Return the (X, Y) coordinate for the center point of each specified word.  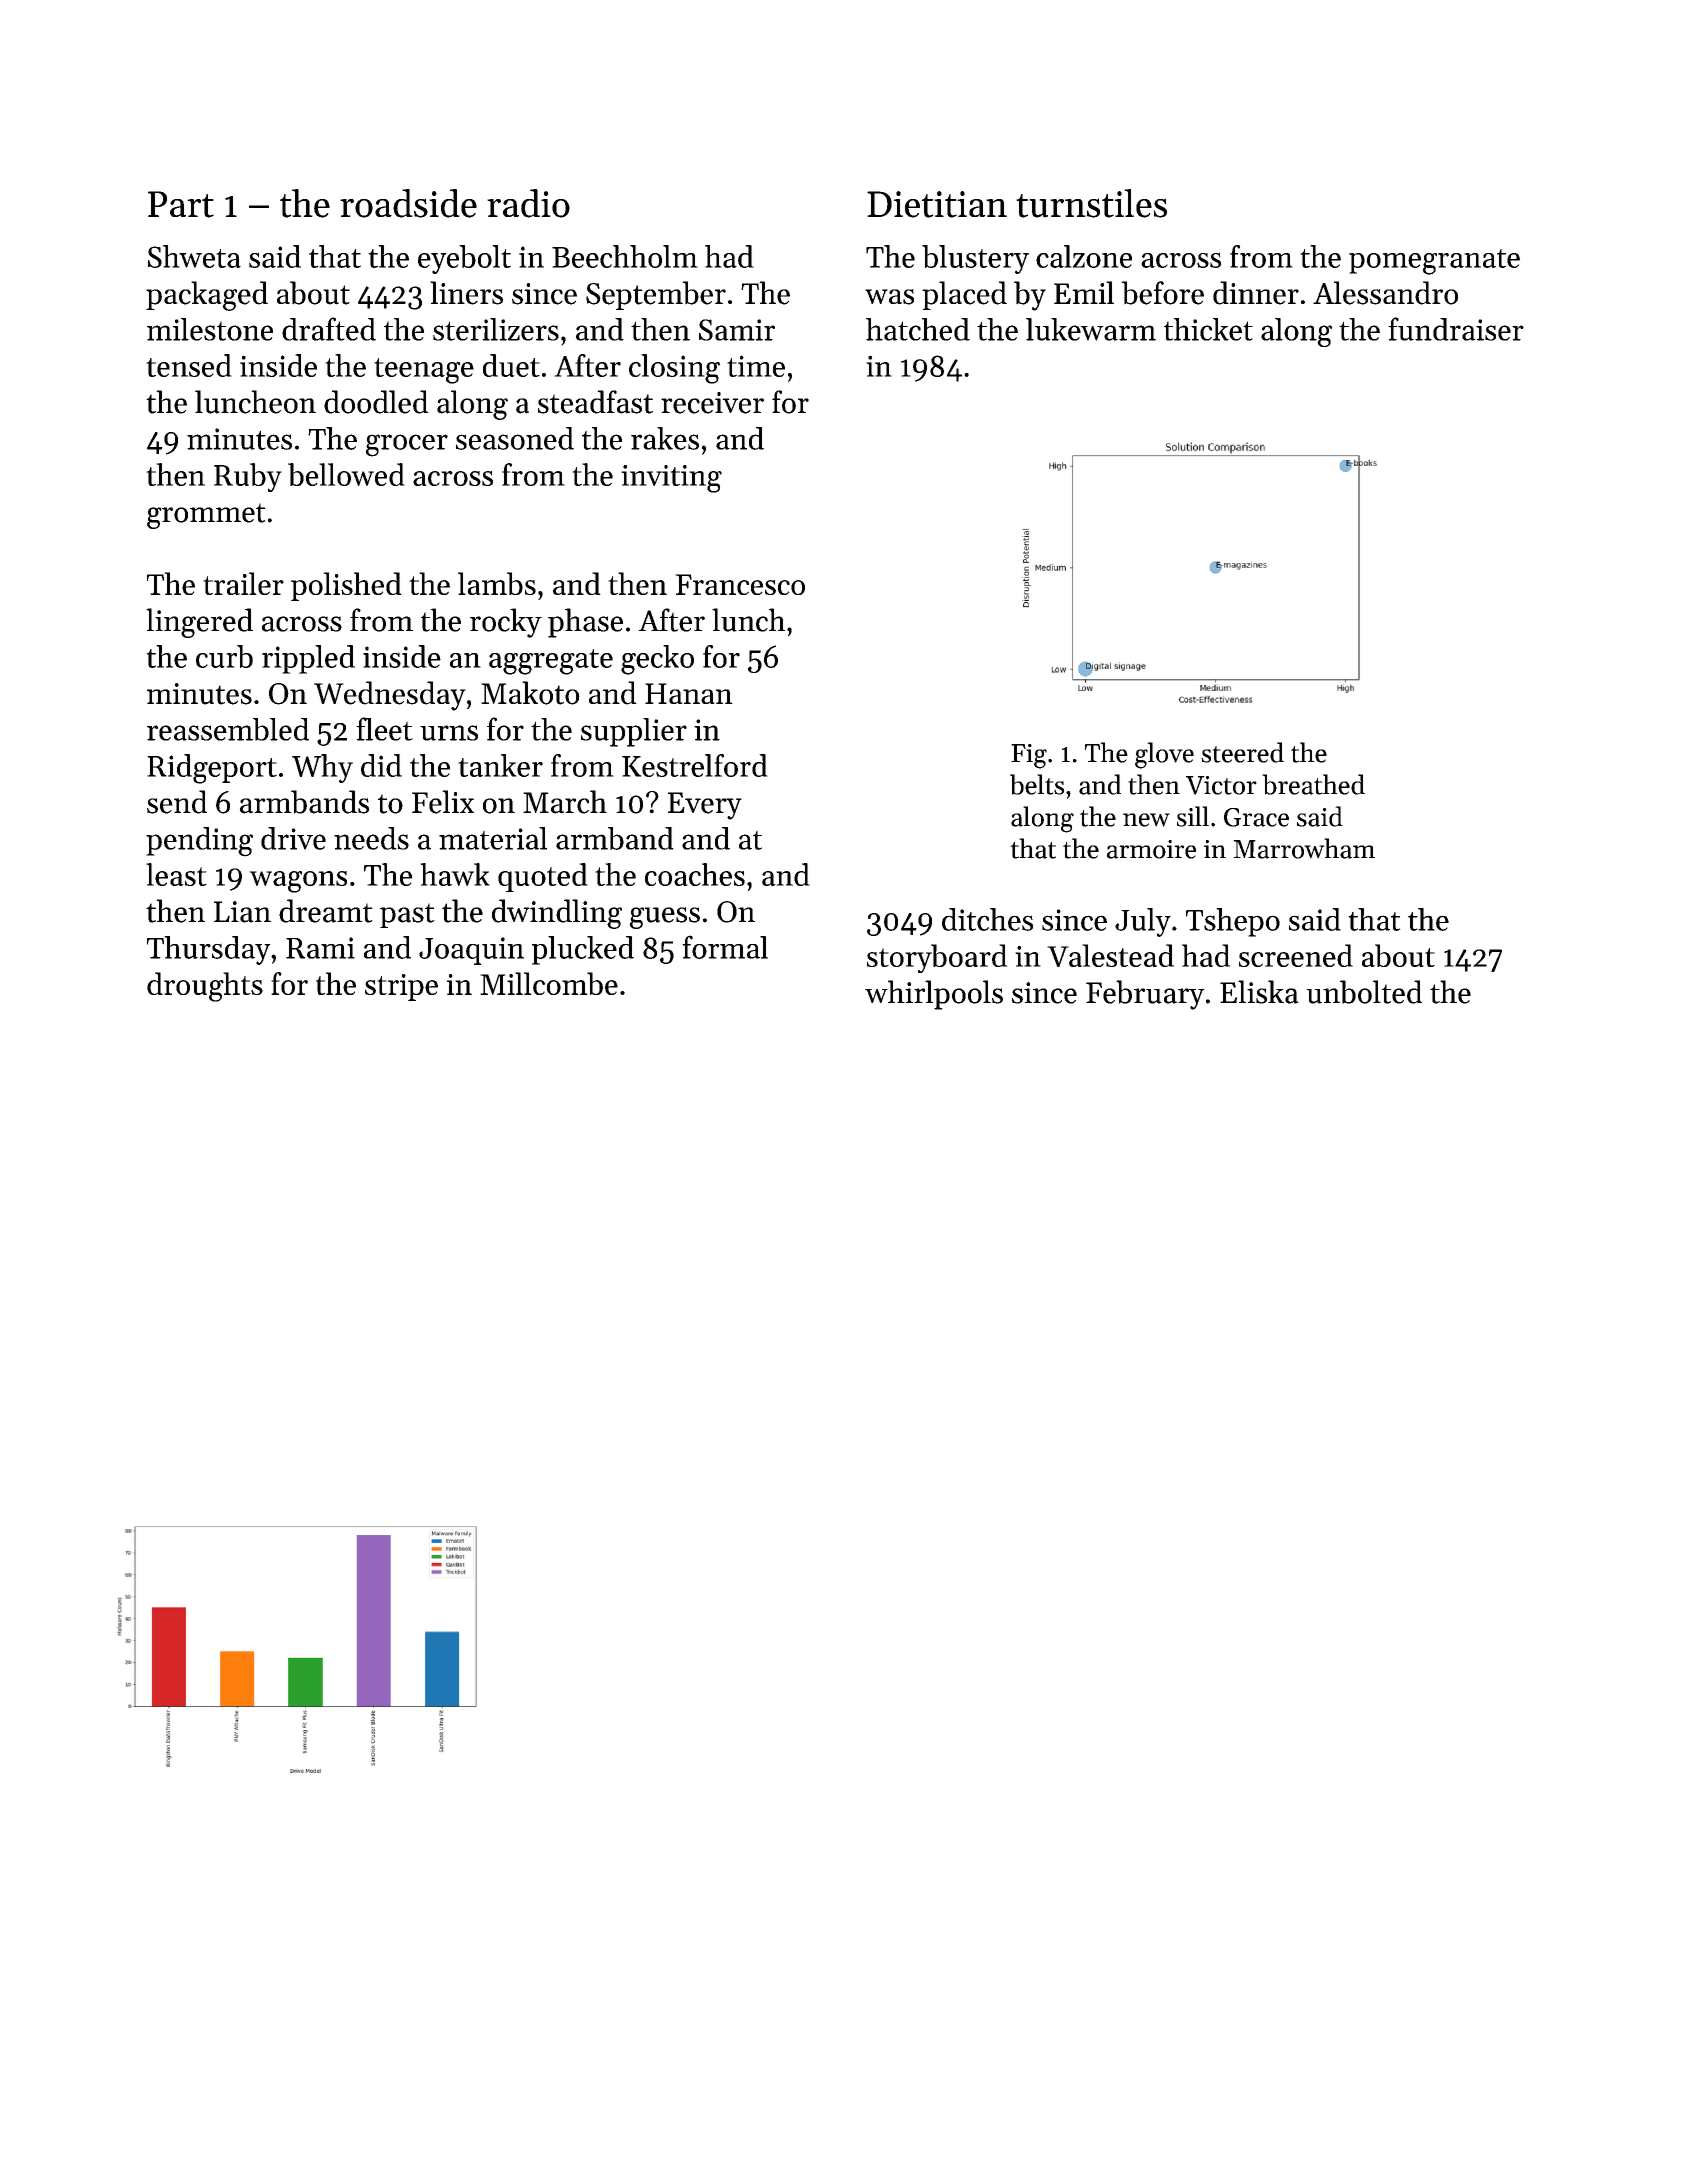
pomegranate (1434, 262)
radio (528, 203)
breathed (1313, 784)
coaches (695, 874)
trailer (243, 583)
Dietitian (937, 204)
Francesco (740, 584)
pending (199, 842)
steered (1242, 752)
